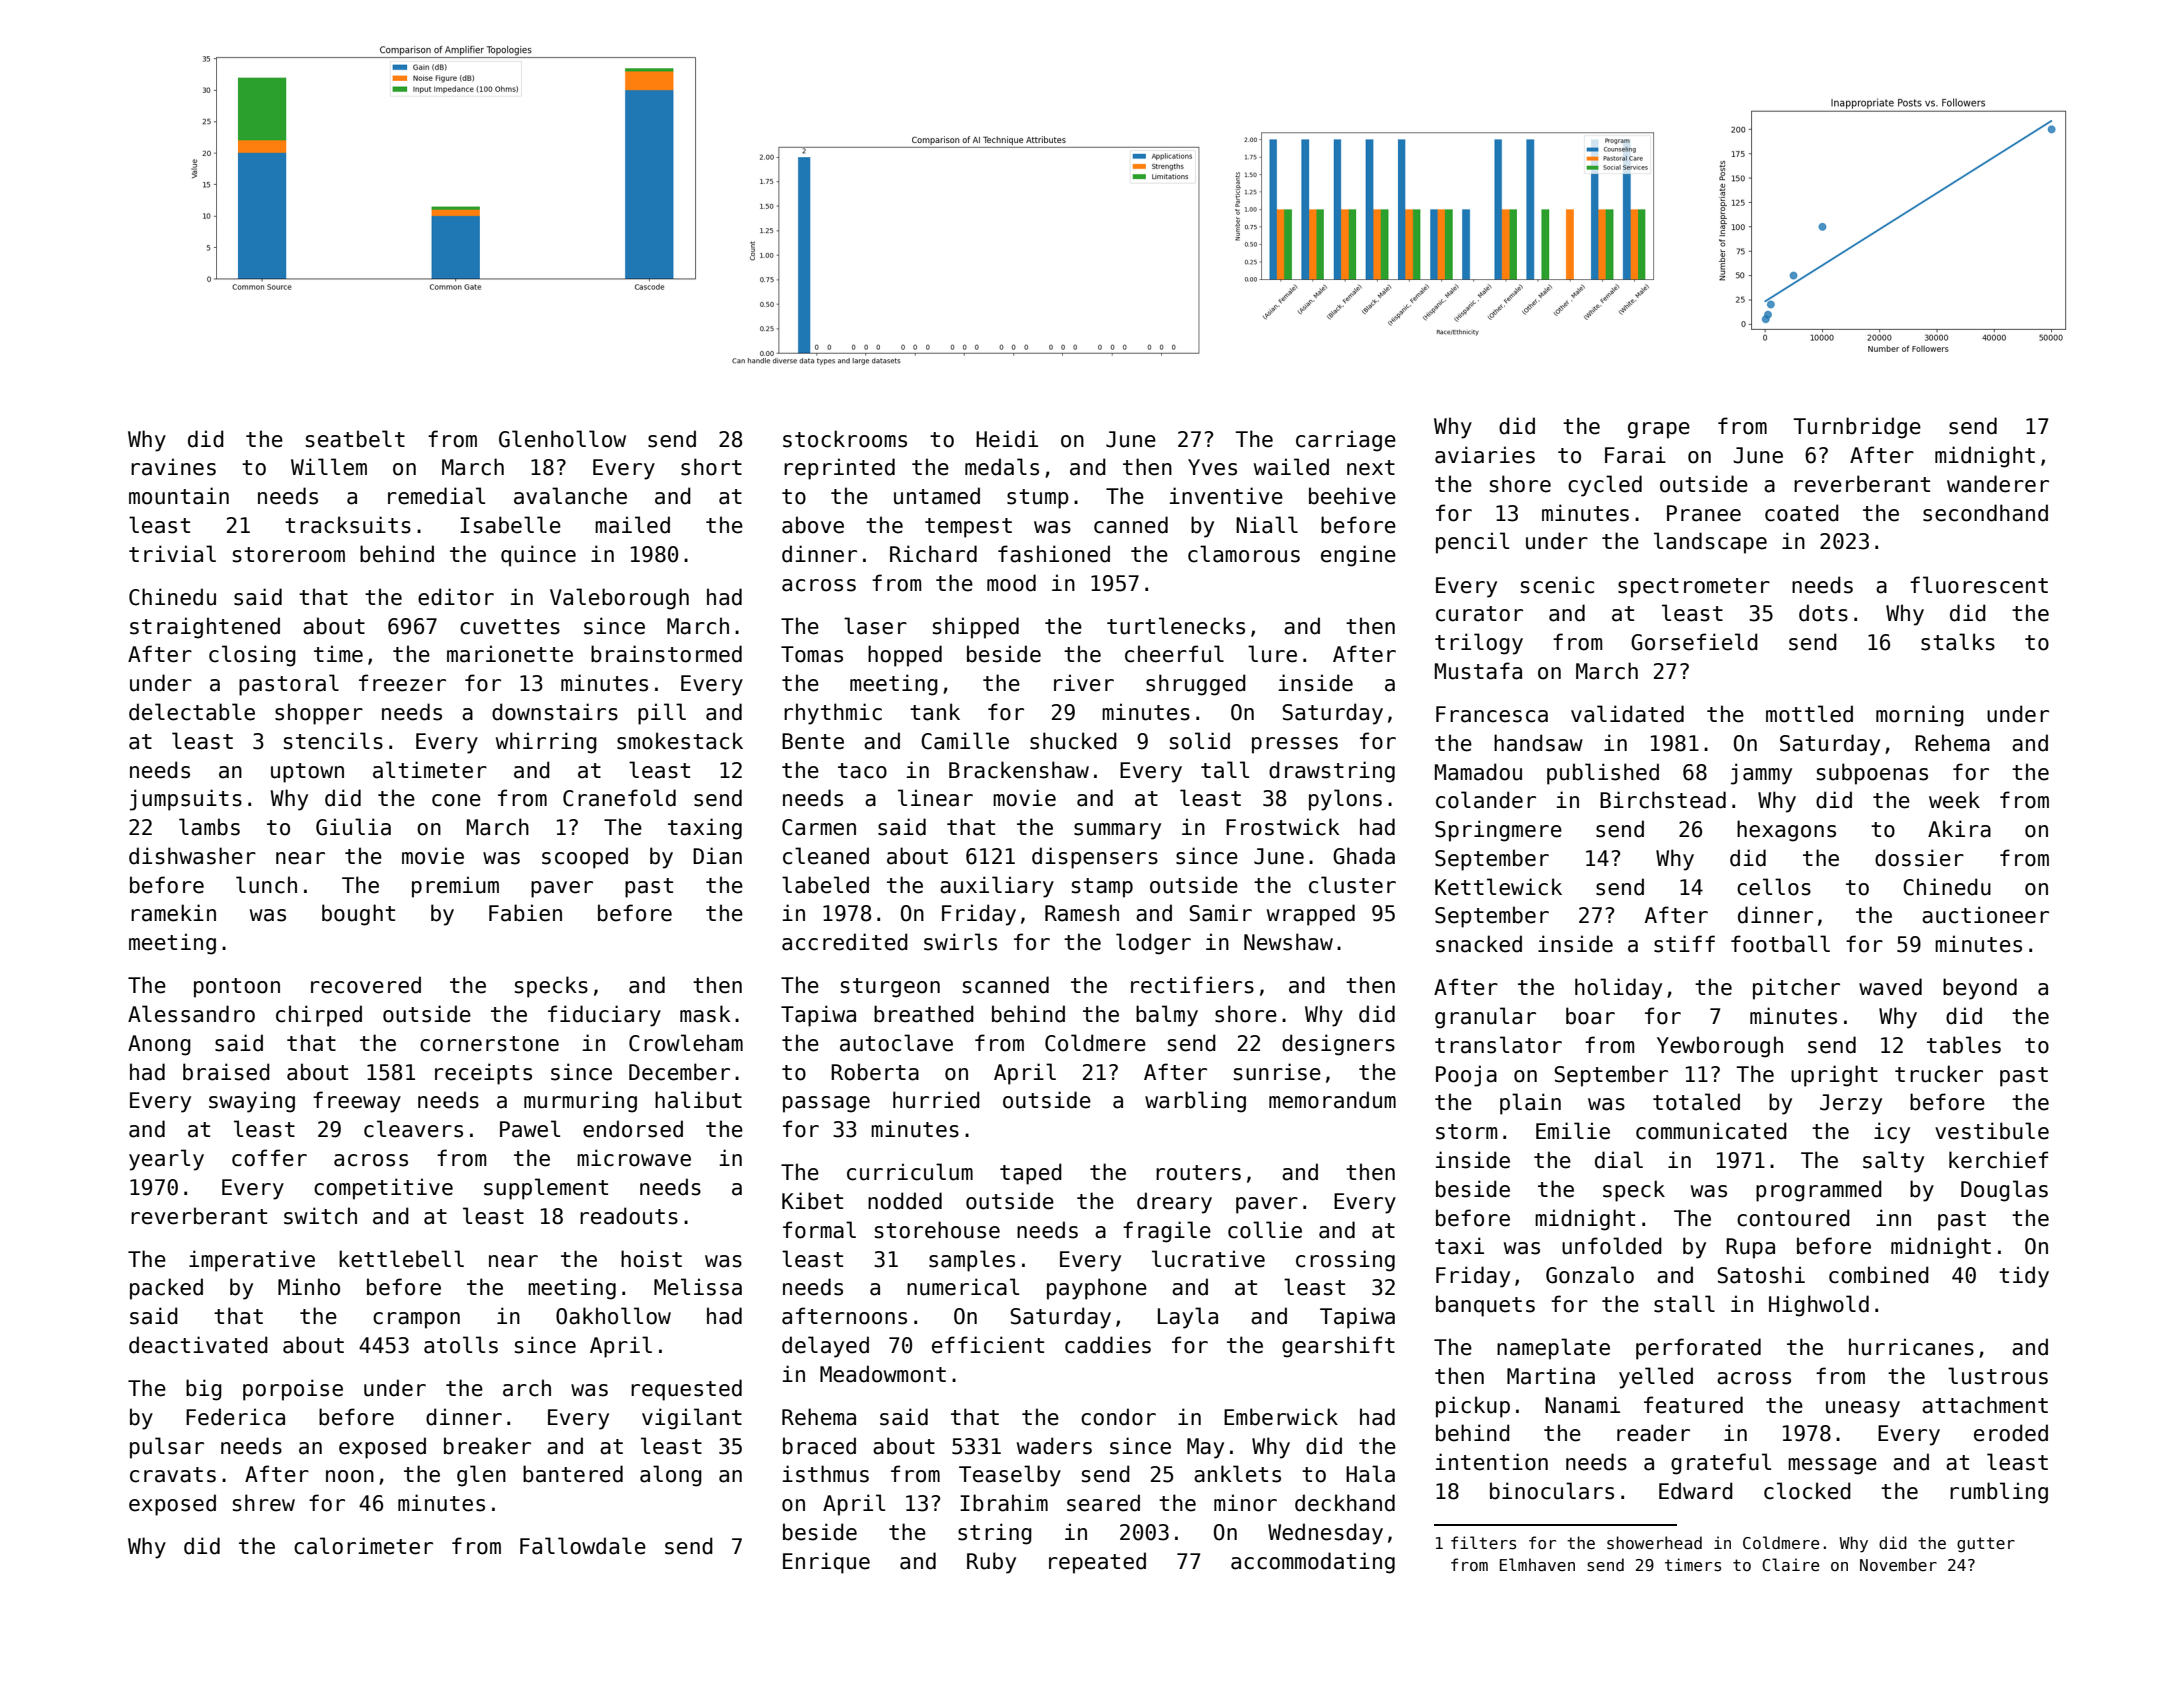 The image size is (2178, 1683). What do you see at coordinates (583, 1546) in the screenshot?
I see `Fallowdale` at bounding box center [583, 1546].
